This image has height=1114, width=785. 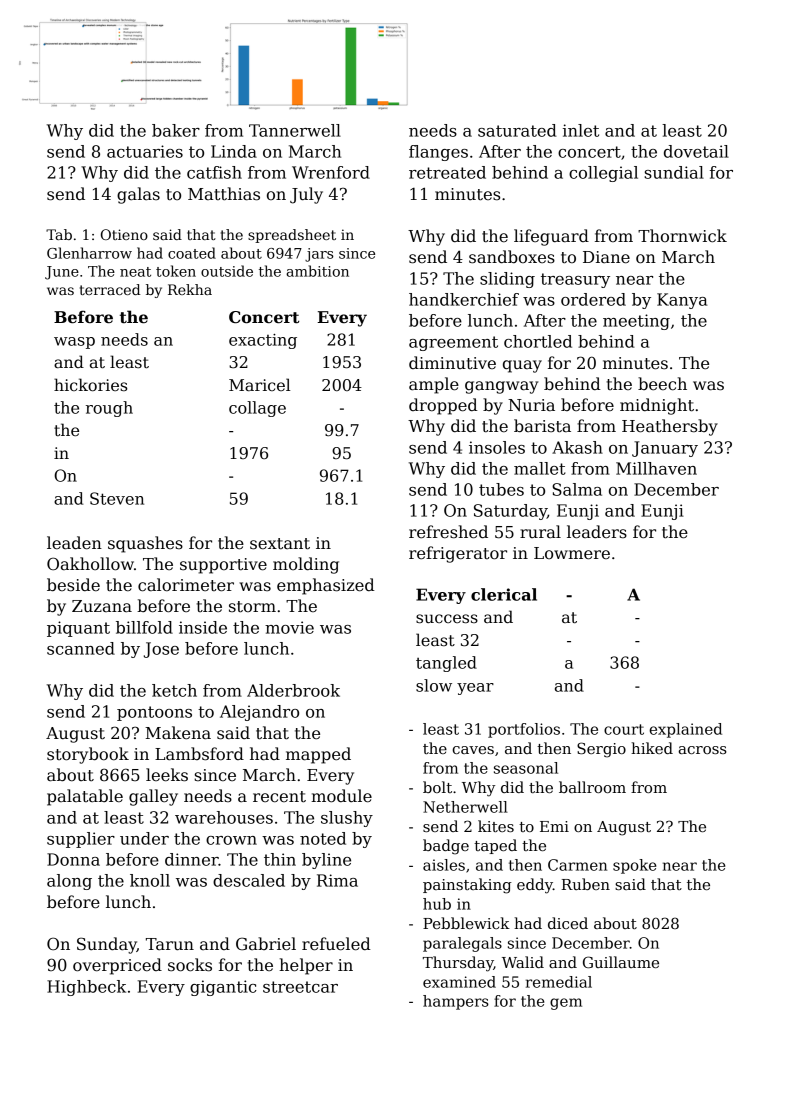 I want to click on mapped, so click(x=318, y=755).
